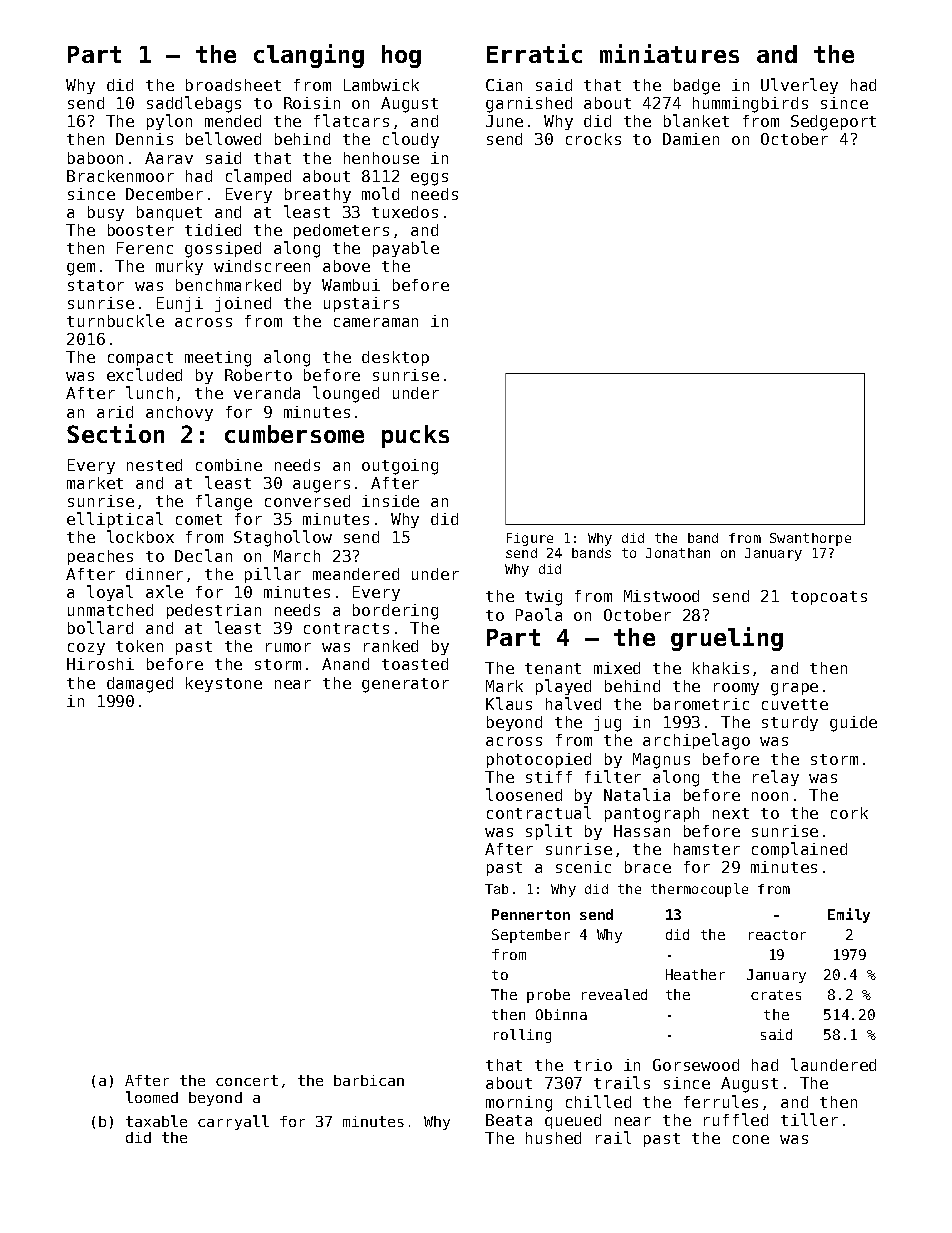 The height and width of the screenshot is (1233, 952). I want to click on cork, so click(849, 813).
